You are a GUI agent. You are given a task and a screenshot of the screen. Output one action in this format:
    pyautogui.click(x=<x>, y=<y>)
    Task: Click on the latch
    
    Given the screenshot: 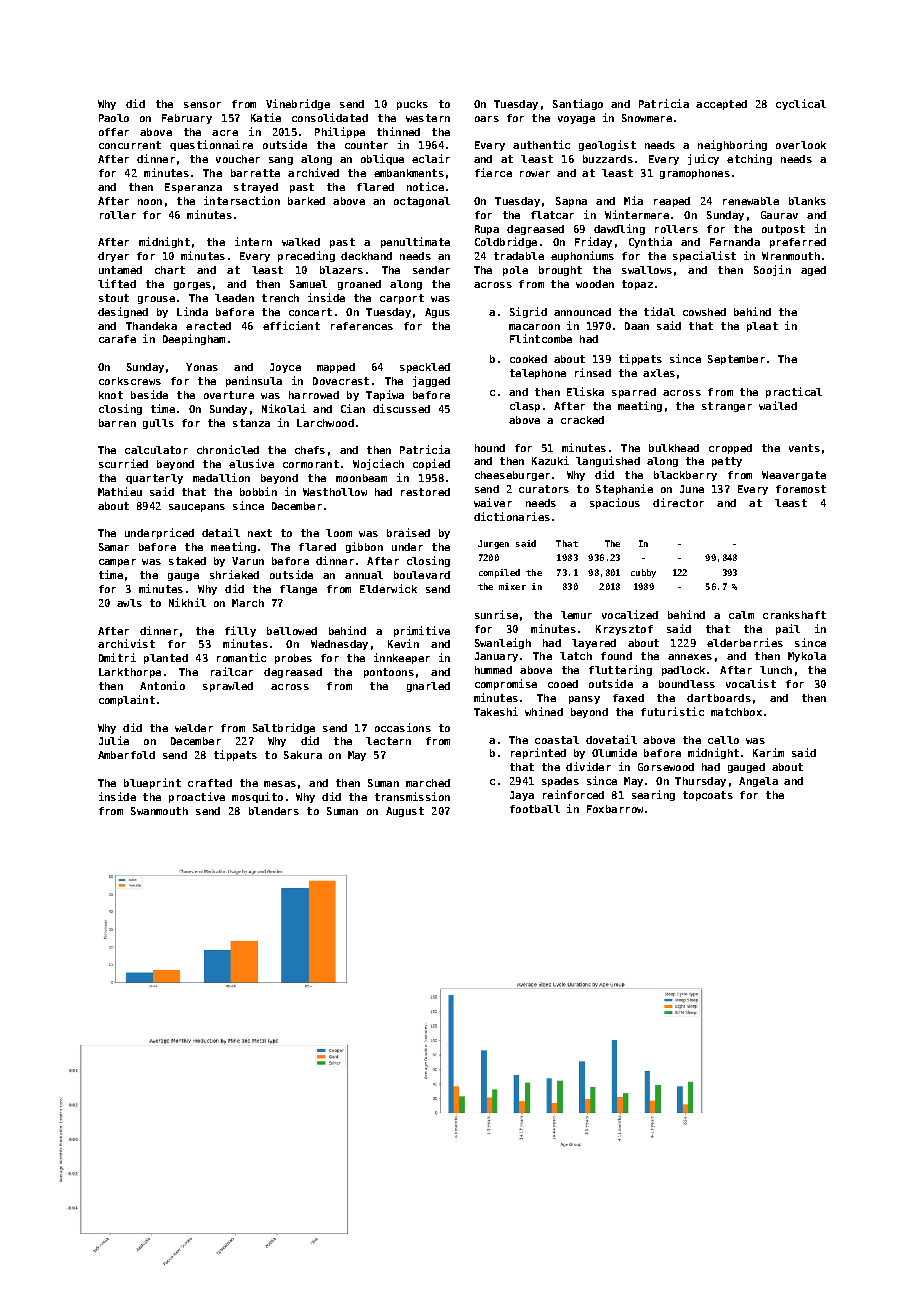 What is the action you would take?
    pyautogui.click(x=576, y=656)
